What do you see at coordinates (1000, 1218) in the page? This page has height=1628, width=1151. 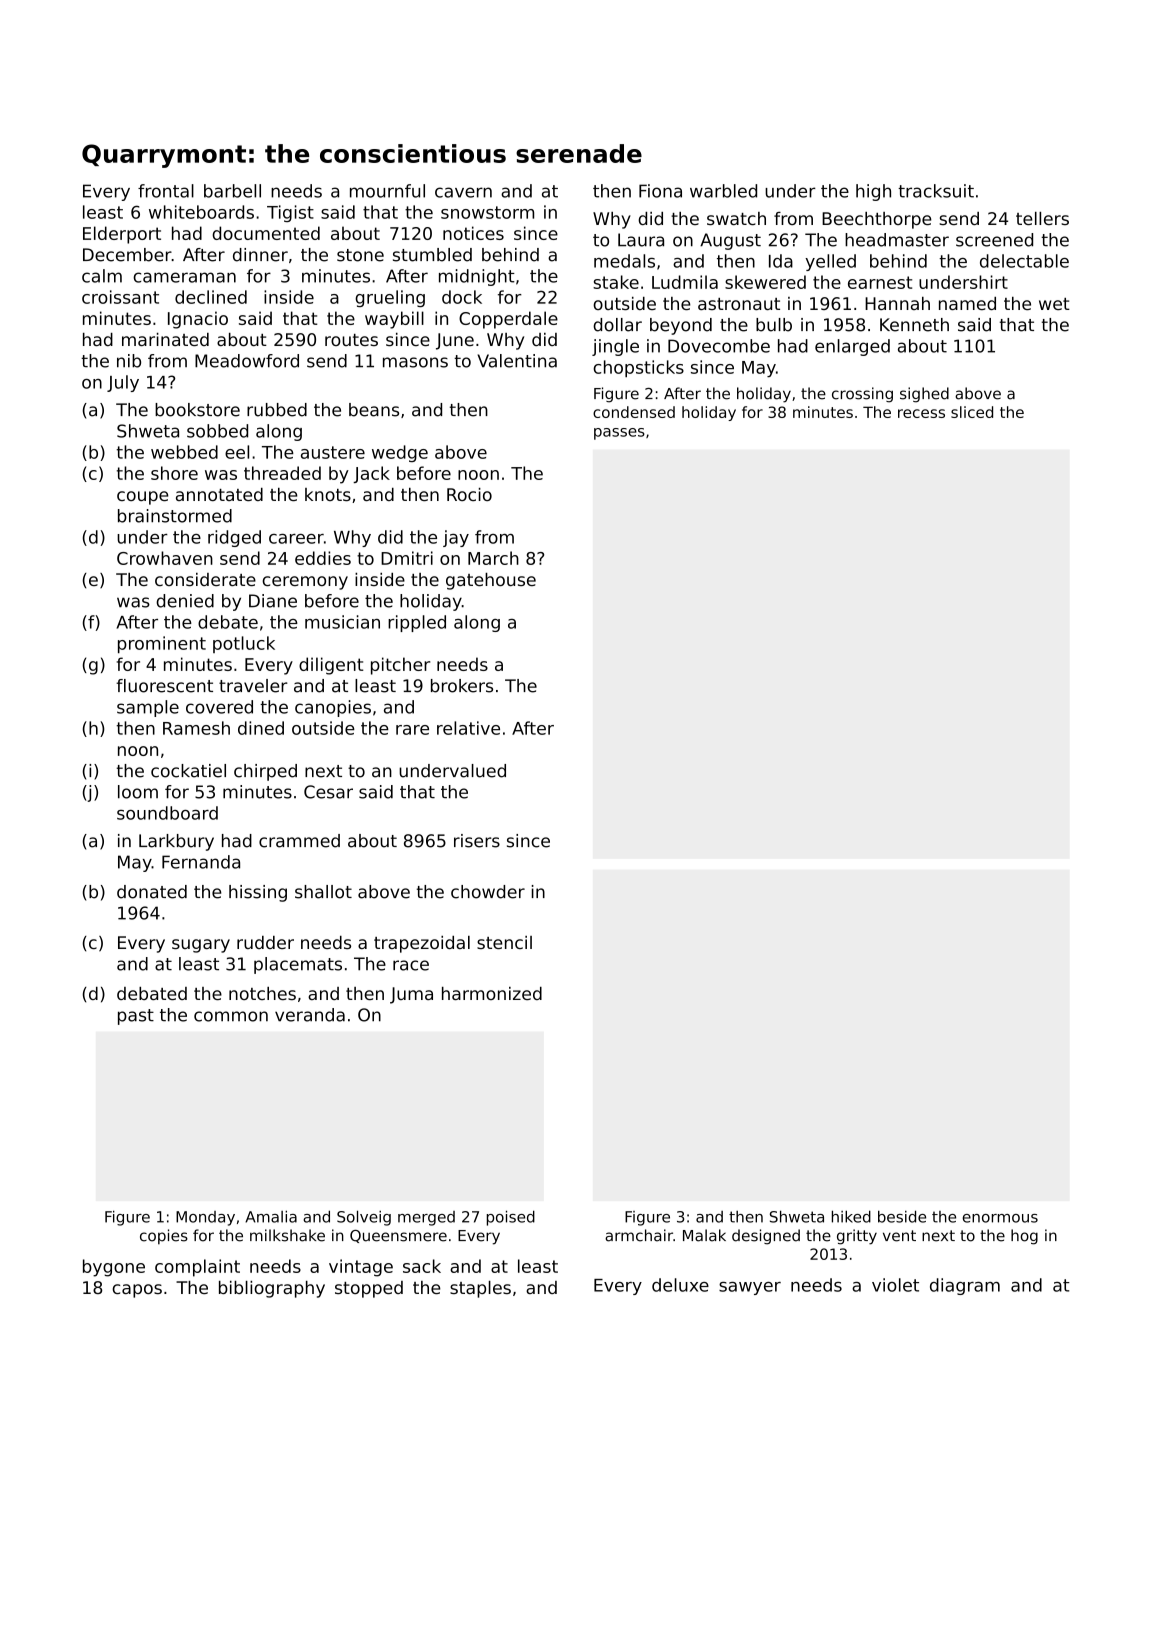 I see `enormous` at bounding box center [1000, 1218].
